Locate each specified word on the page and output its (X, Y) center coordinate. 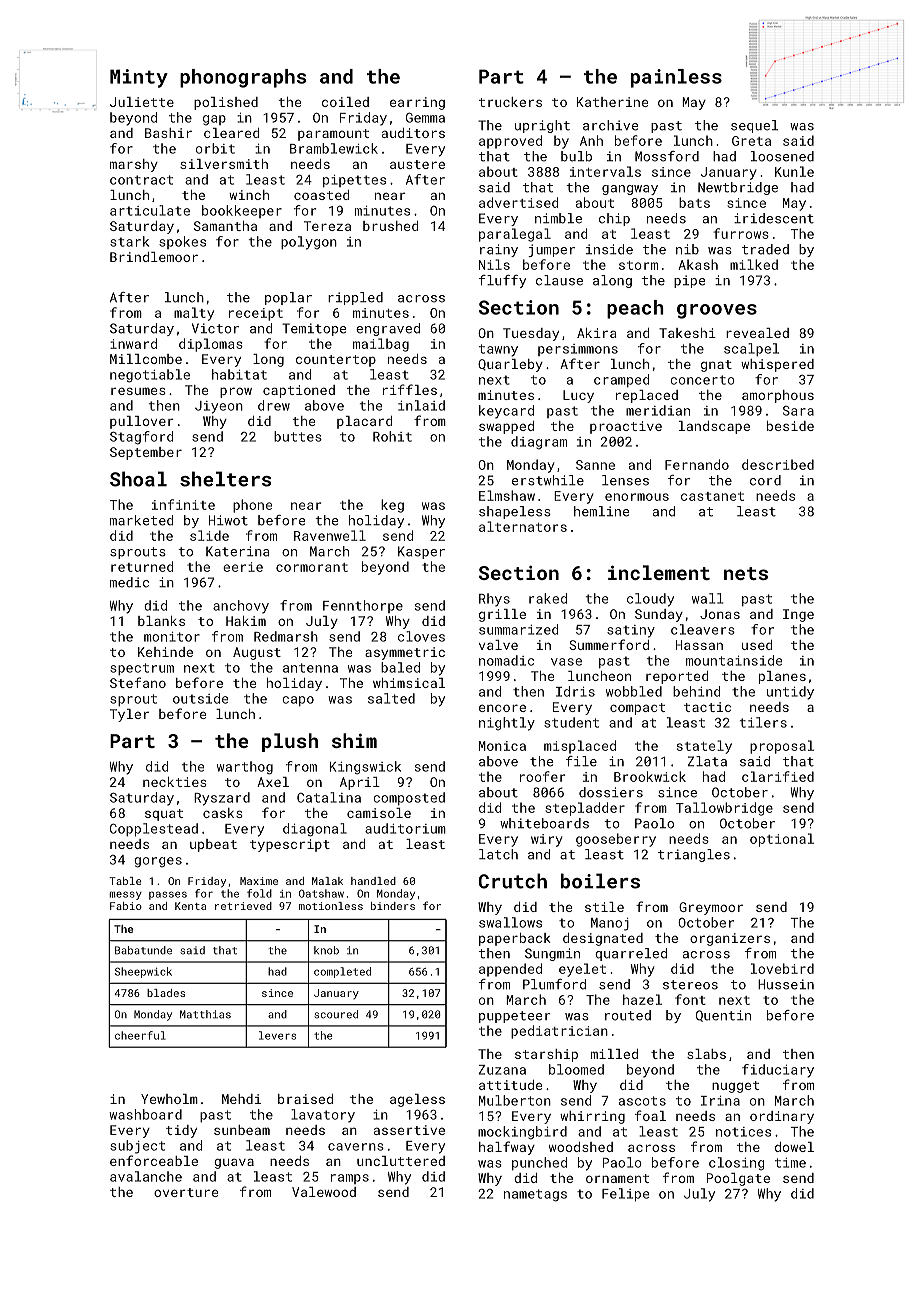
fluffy (502, 281)
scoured (336, 1014)
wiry (547, 840)
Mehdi (241, 1099)
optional (782, 840)
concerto (702, 380)
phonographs (243, 78)
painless (676, 78)
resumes (138, 391)
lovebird (782, 968)
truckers (510, 102)
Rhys (494, 600)
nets (746, 573)
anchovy (241, 607)
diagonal (315, 830)
